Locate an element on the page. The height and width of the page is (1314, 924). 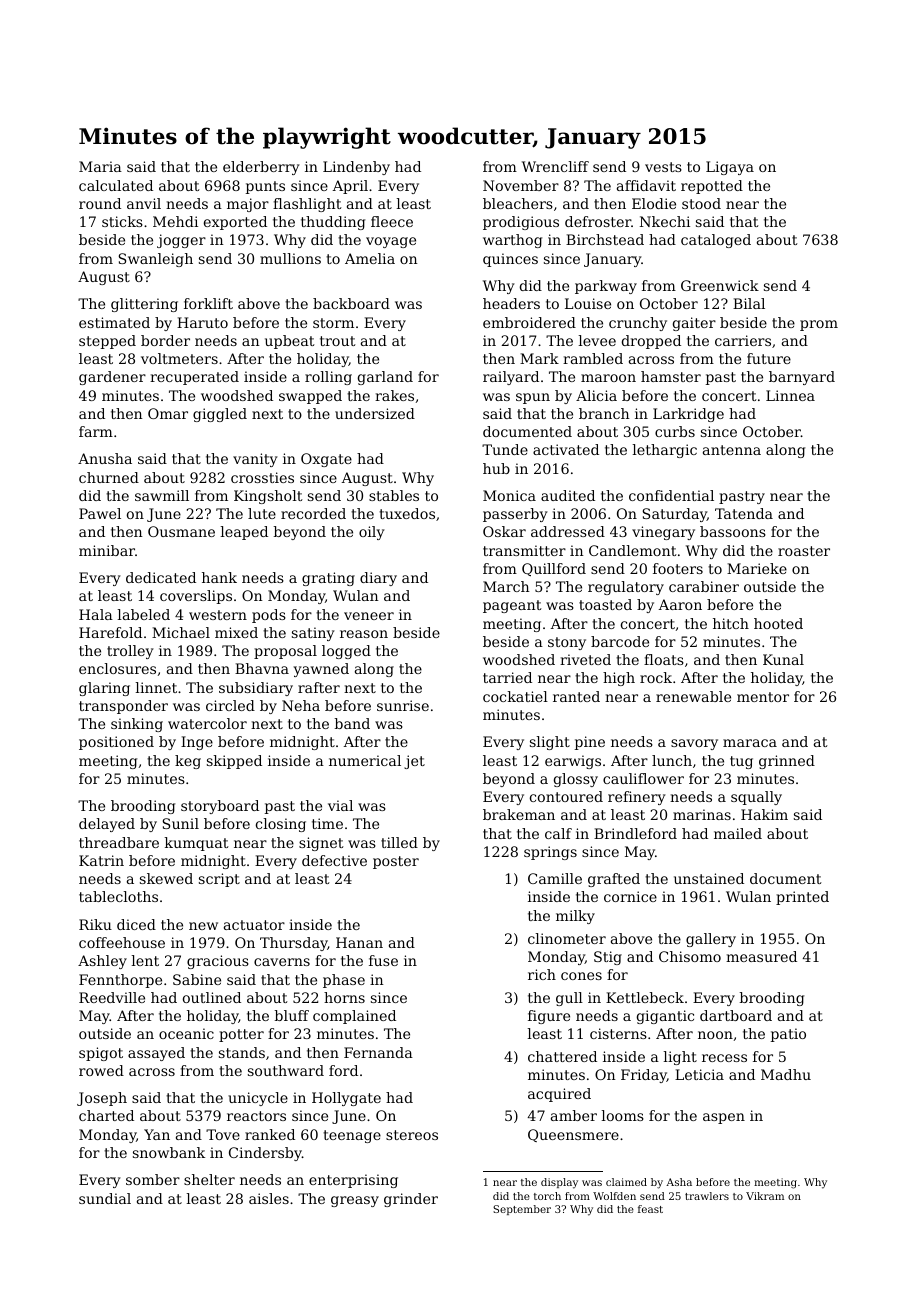
gallery is located at coordinates (711, 940).
